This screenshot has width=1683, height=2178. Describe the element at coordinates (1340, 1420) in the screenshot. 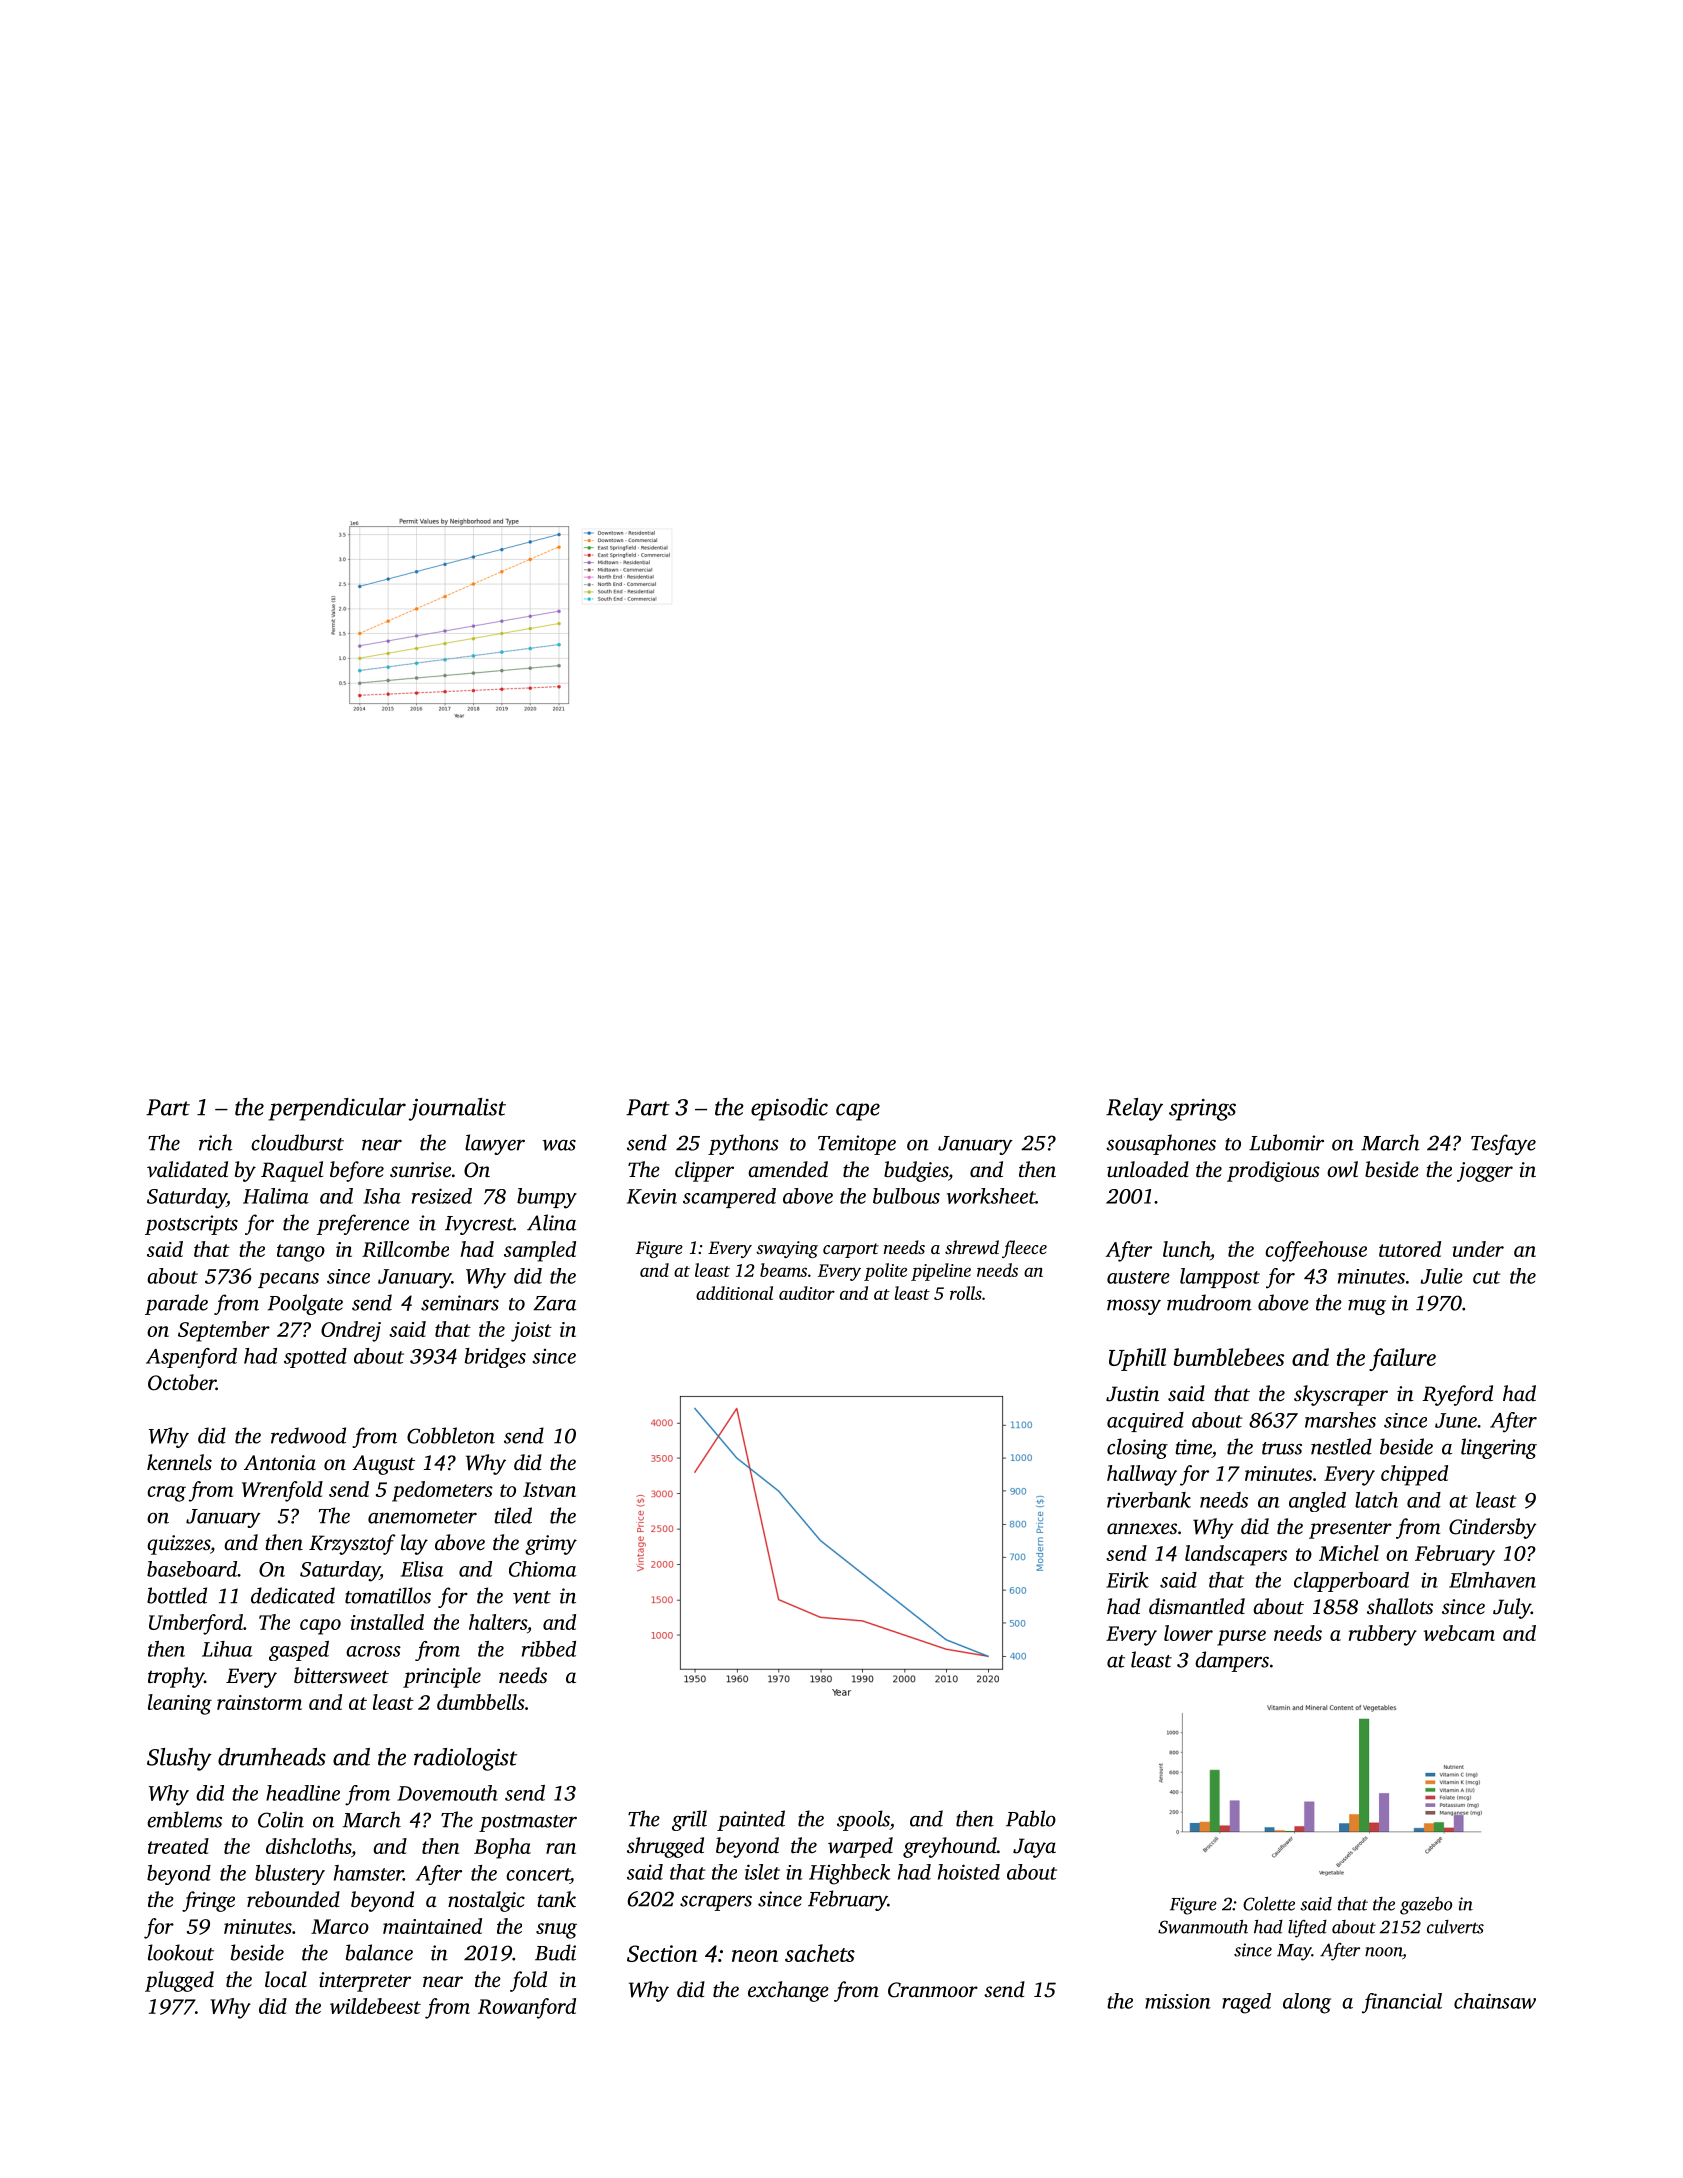

I see `marshes` at that location.
